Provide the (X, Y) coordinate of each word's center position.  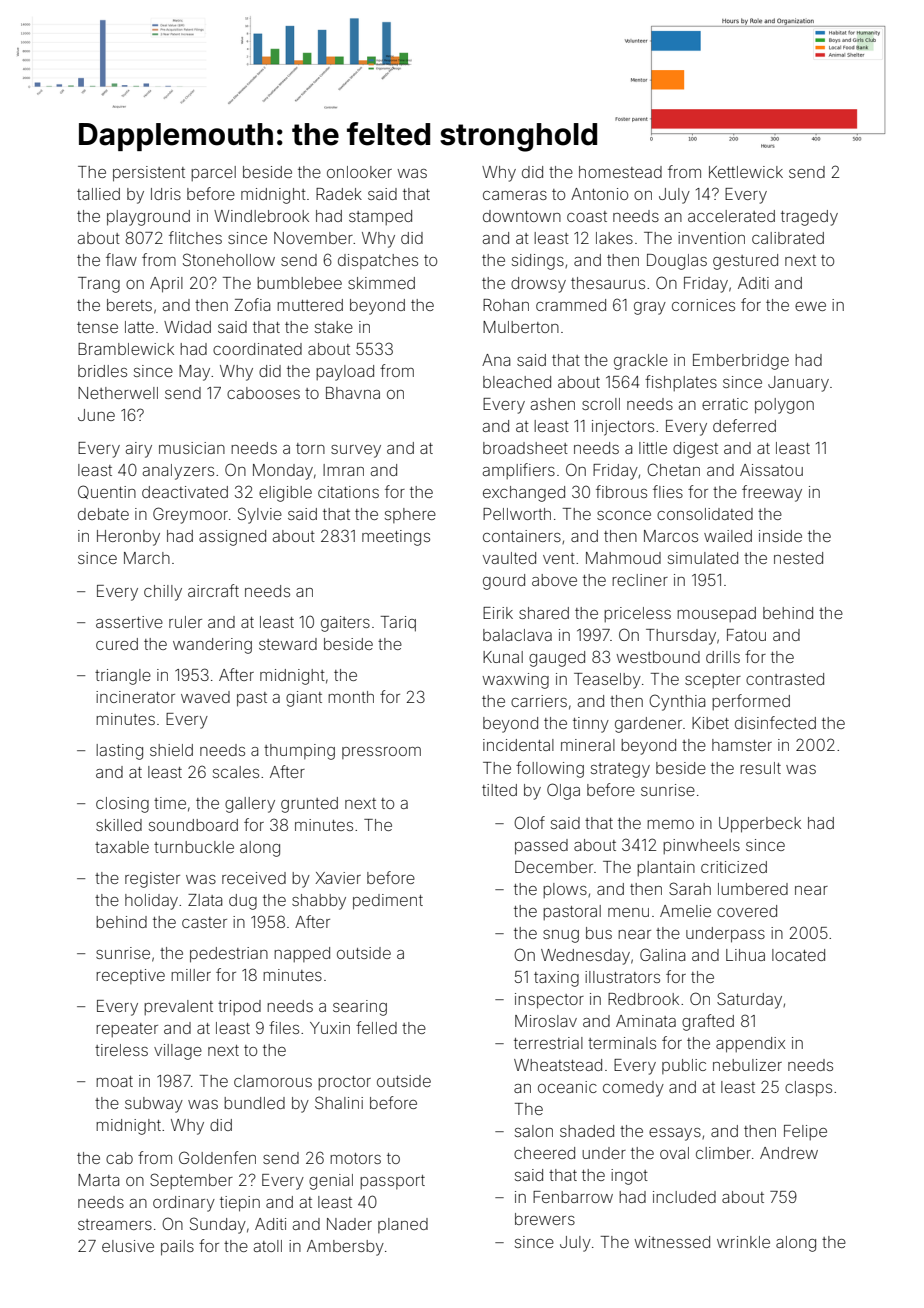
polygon (784, 406)
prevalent (178, 1007)
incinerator (135, 697)
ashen (553, 404)
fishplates (681, 383)
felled (376, 1027)
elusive (128, 1246)
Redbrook (643, 999)
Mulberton (521, 327)
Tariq (398, 624)
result (760, 768)
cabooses (263, 393)
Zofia (252, 304)
